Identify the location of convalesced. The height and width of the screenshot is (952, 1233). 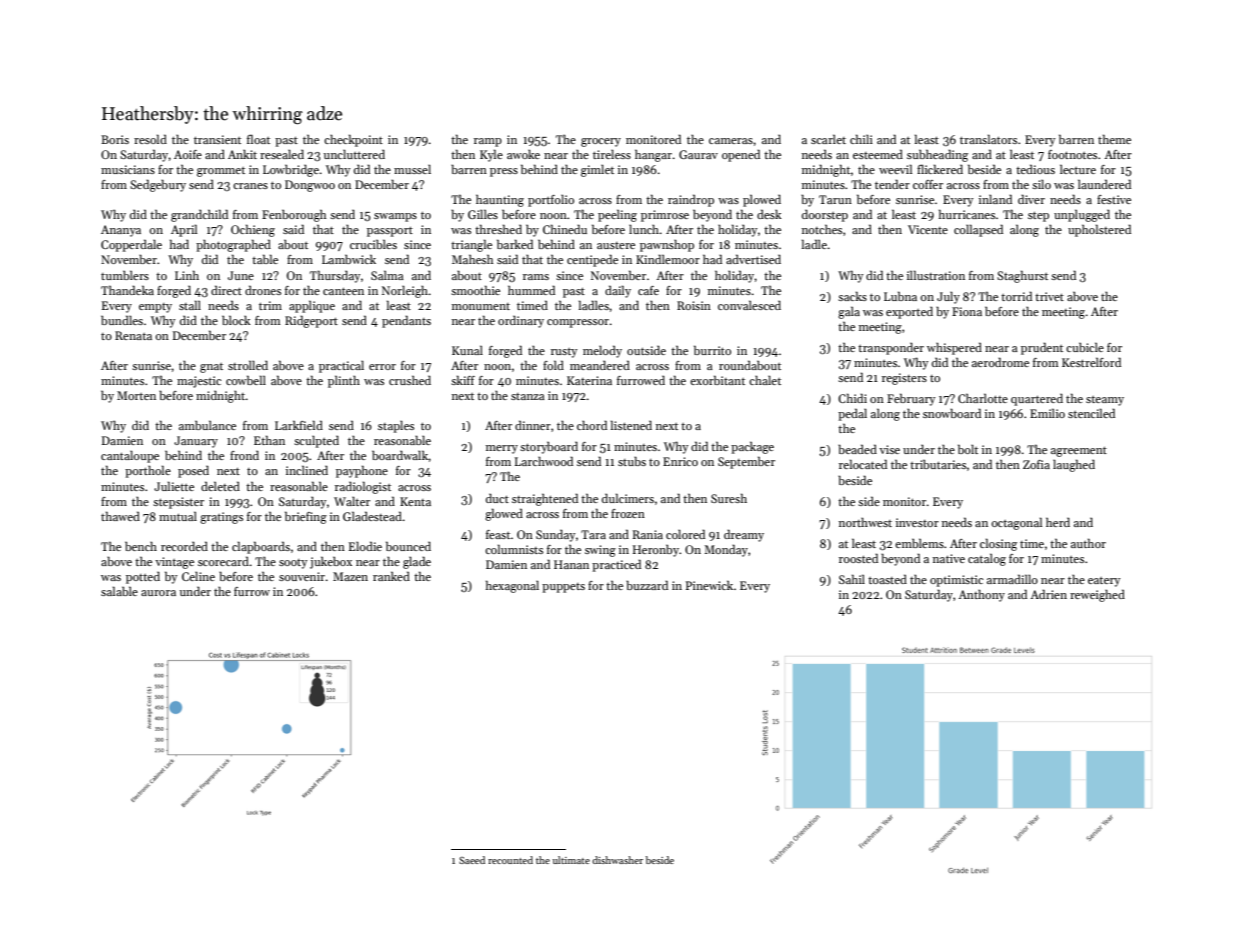
(749, 305).
